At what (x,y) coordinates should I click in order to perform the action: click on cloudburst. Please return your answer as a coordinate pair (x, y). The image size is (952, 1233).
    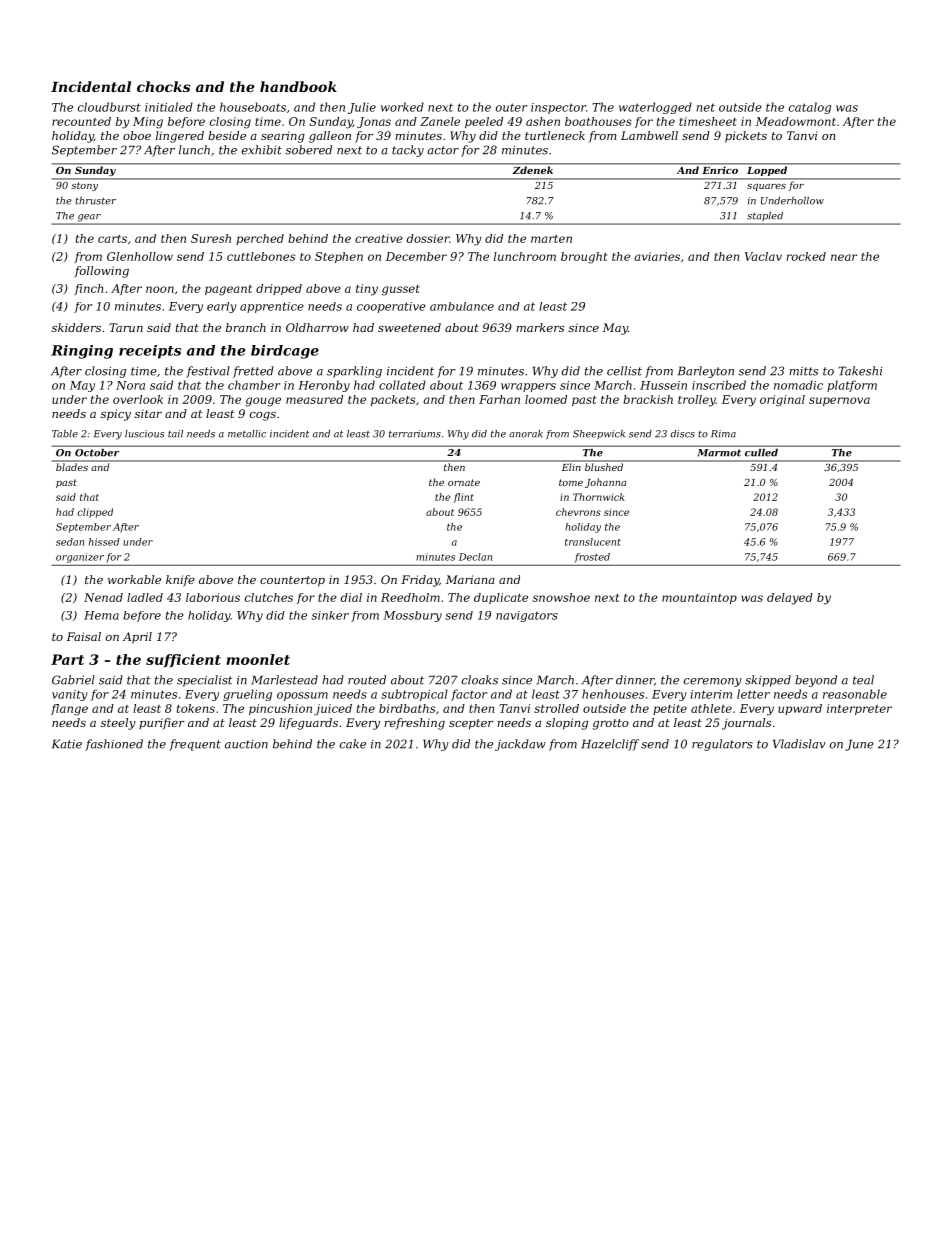
    Looking at the image, I should click on (109, 107).
